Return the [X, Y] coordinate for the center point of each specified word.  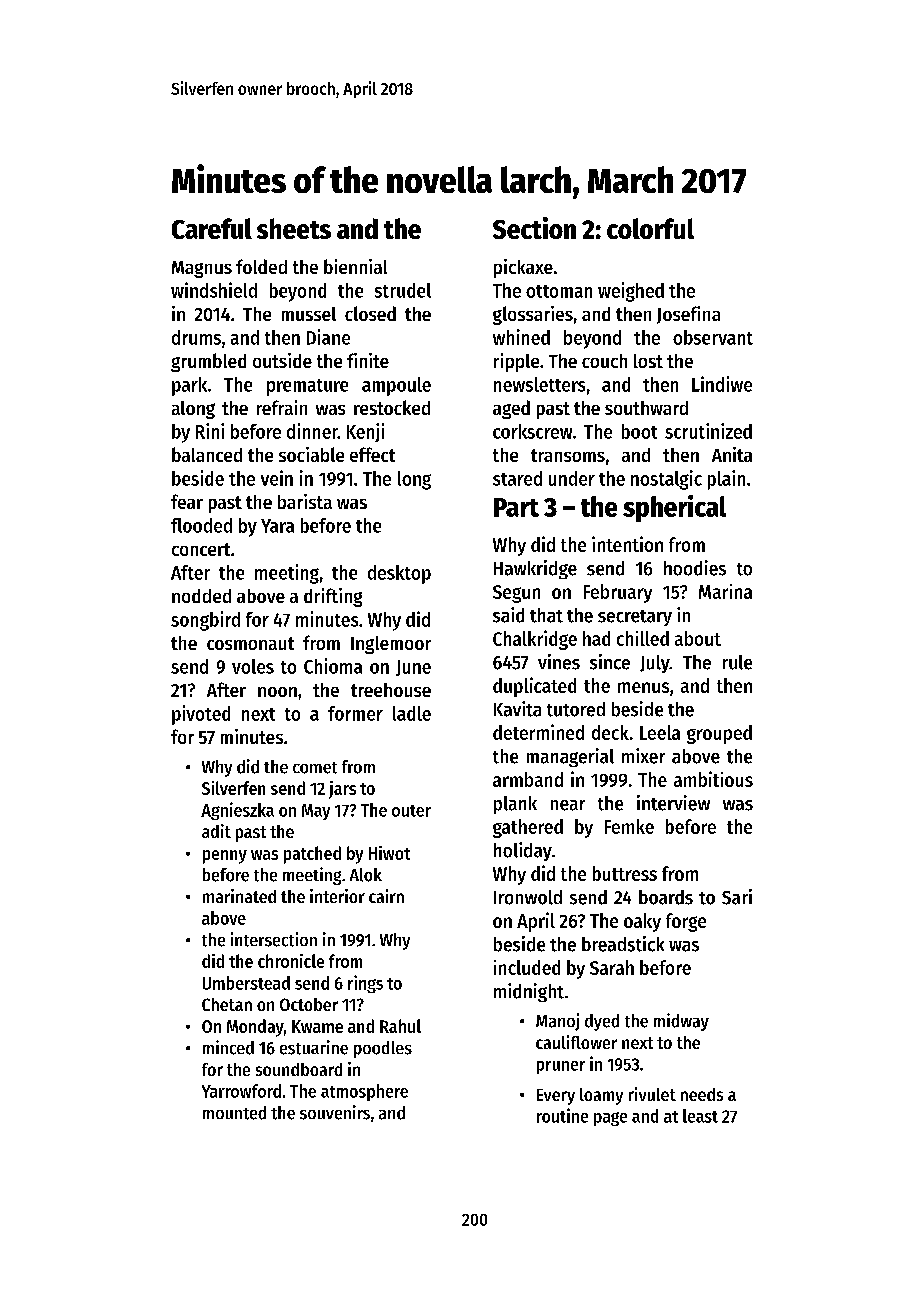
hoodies [695, 568]
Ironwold [528, 897]
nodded [201, 596]
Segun [516, 594]
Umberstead [246, 983]
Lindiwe [722, 384]
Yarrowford [241, 1091]
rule [737, 662]
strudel [403, 290]
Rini [210, 431]
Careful [212, 228]
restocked [392, 407]
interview [673, 803]
